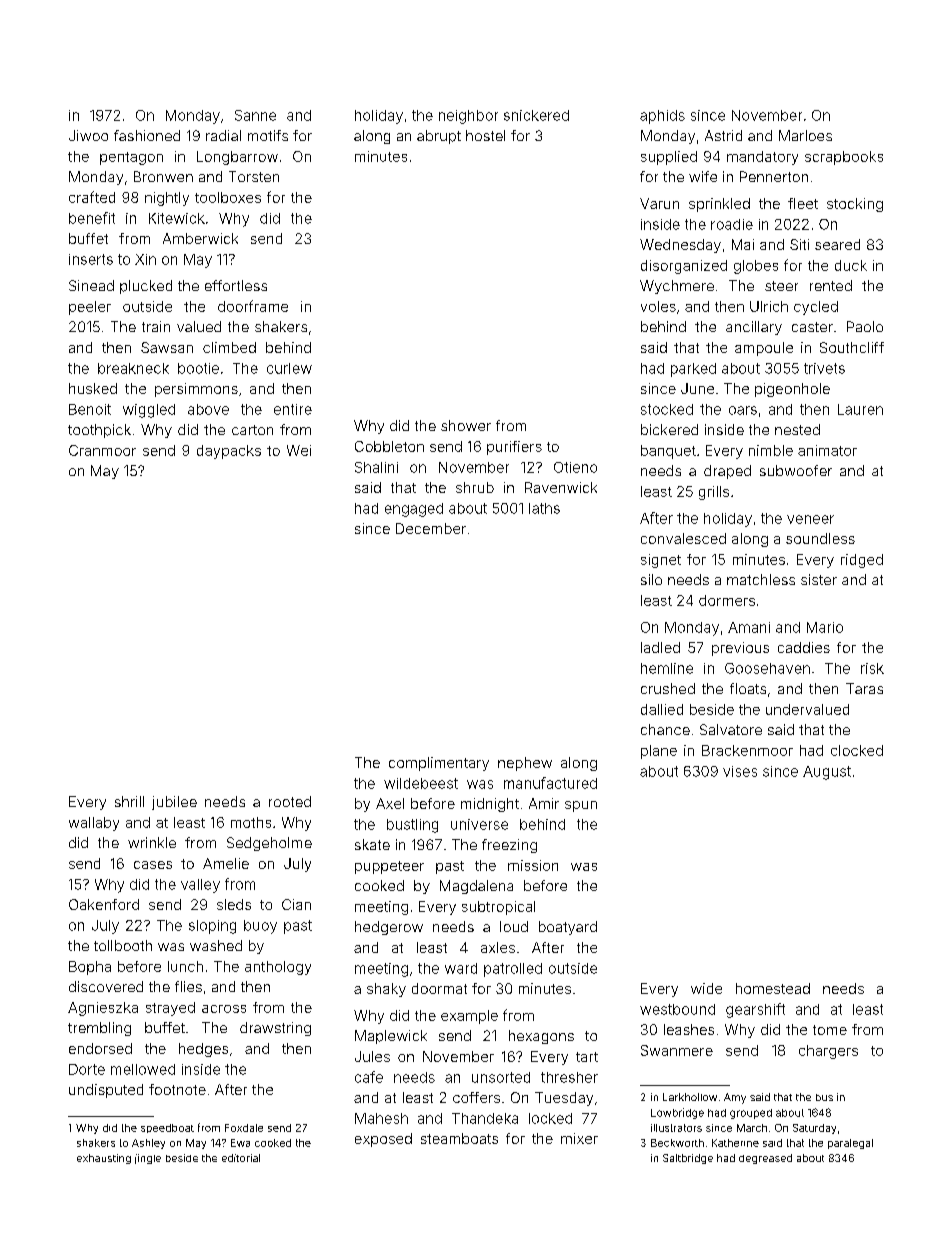 This page has height=1233, width=952. I want to click on Sanne, so click(255, 115).
